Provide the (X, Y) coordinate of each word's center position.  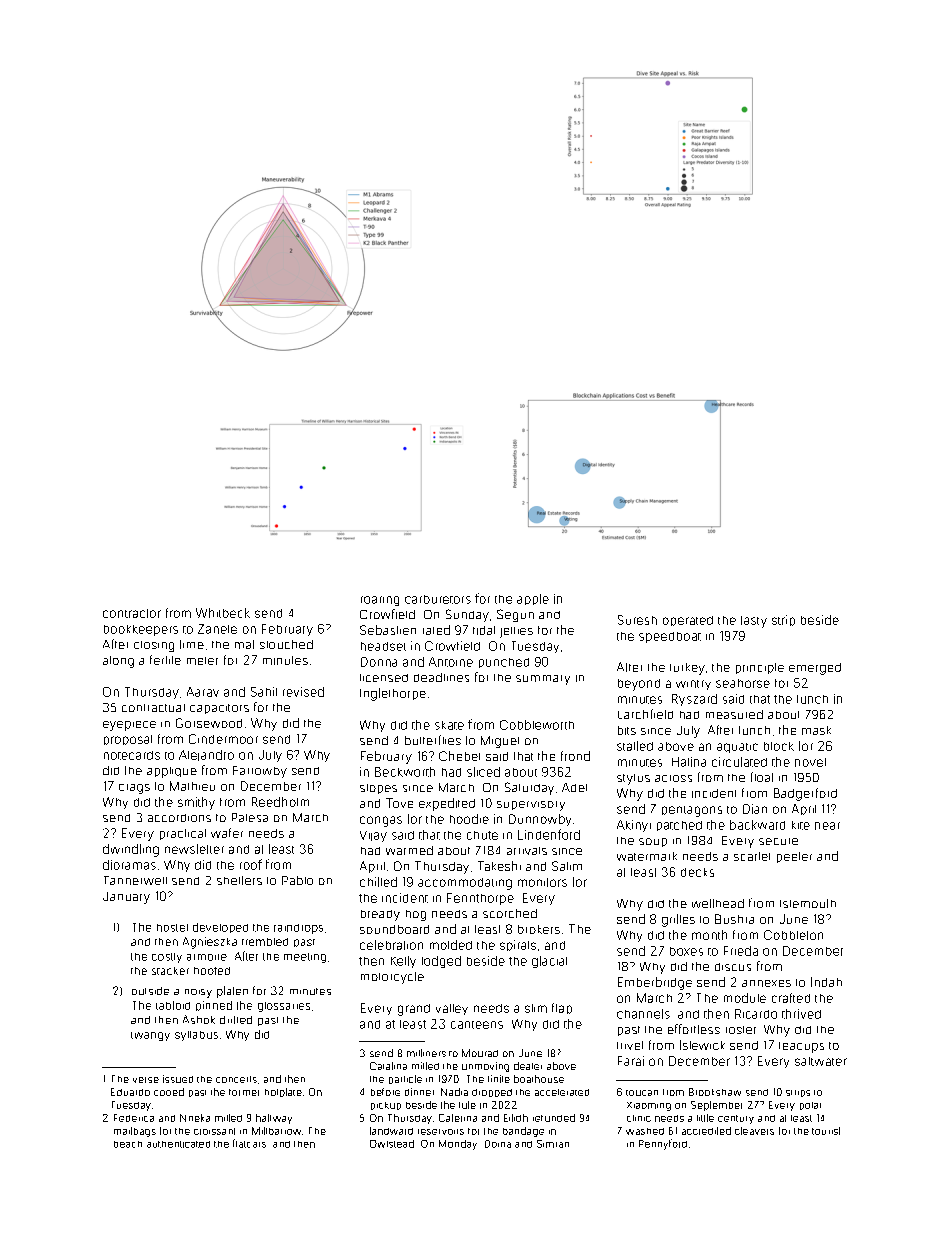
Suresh (637, 620)
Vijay (373, 836)
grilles (678, 920)
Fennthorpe (480, 899)
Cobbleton (793, 935)
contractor (132, 613)
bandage (523, 1132)
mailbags (135, 1132)
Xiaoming (649, 1106)
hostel (172, 928)
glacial (549, 962)
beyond (639, 685)
